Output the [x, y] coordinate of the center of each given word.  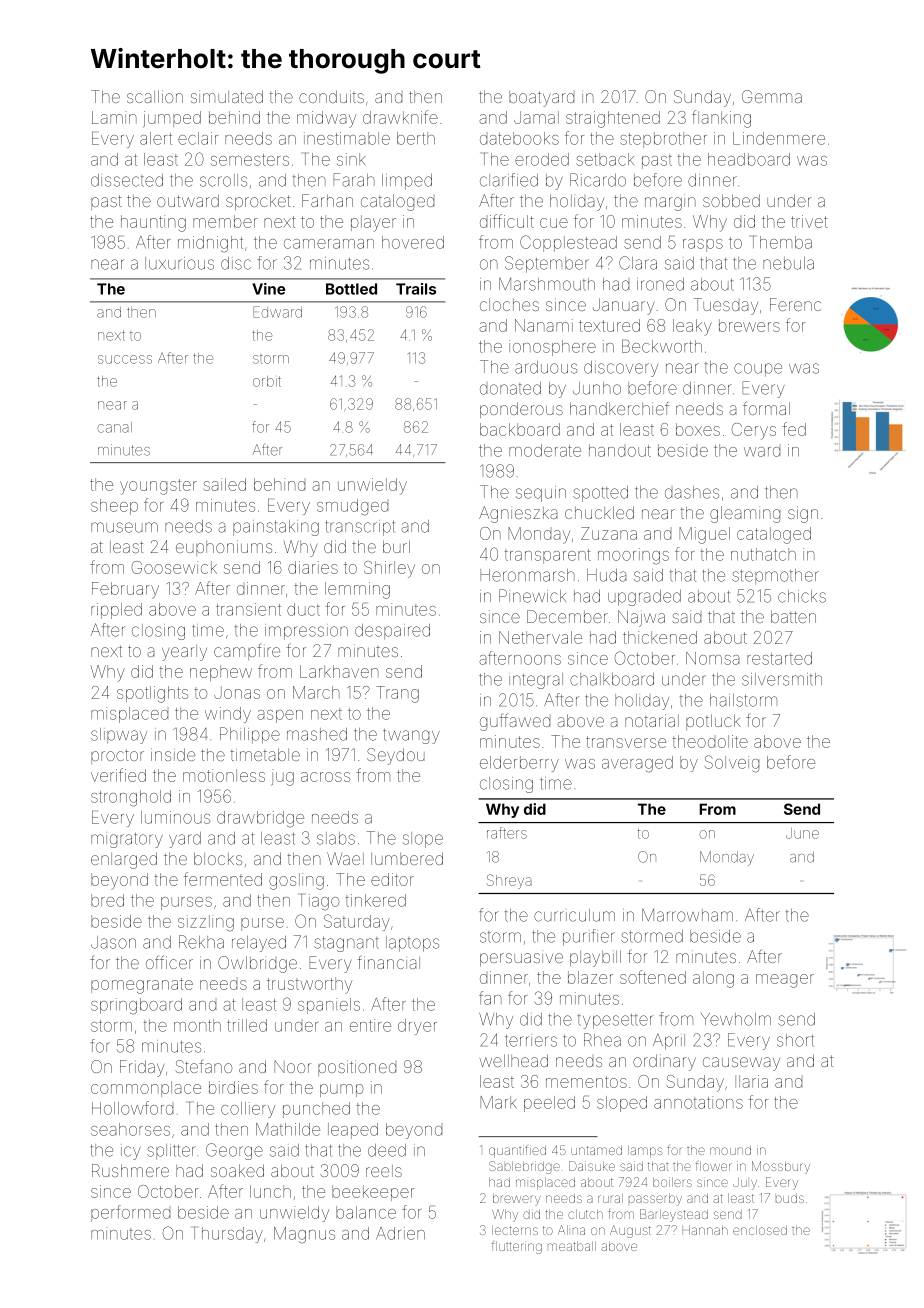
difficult [507, 221]
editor [392, 879]
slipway [119, 736]
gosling [296, 881]
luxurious [179, 263]
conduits [331, 96]
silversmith [782, 679]
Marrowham [687, 915]
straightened [613, 119]
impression [306, 632]
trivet [809, 221]
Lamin [114, 117]
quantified [517, 1151]
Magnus [304, 1235]
